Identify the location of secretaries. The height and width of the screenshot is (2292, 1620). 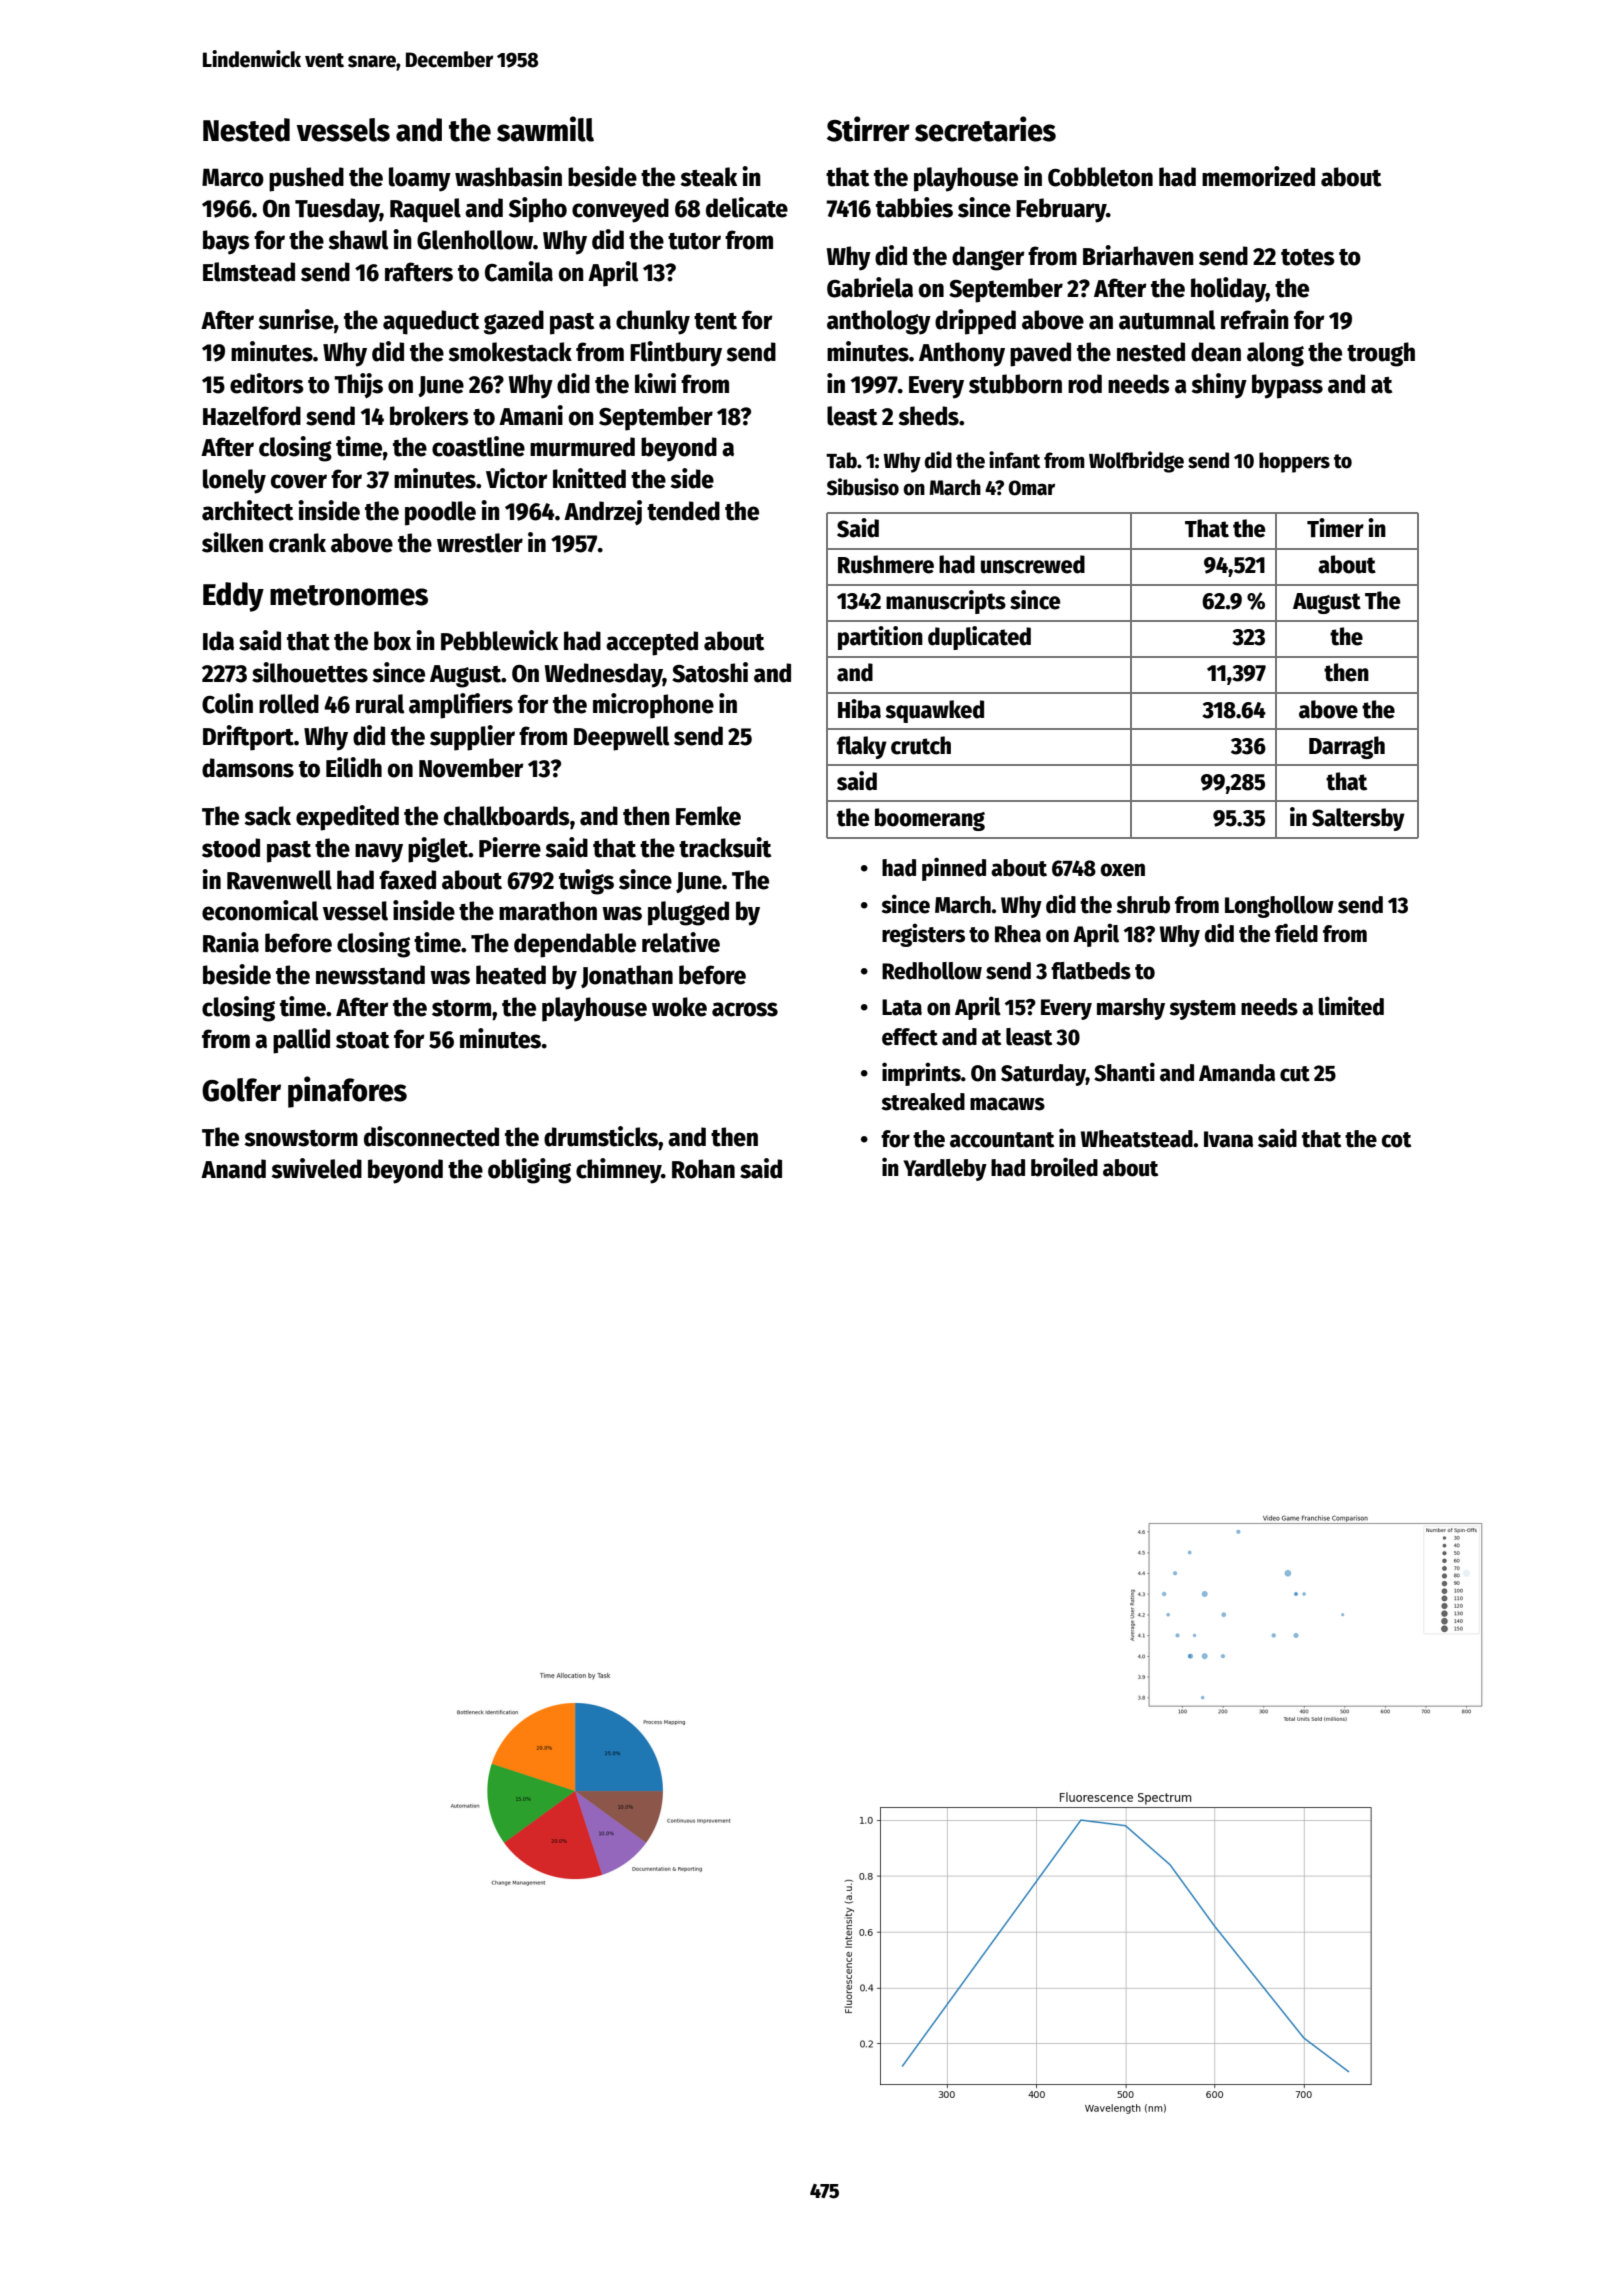
(985, 129).
